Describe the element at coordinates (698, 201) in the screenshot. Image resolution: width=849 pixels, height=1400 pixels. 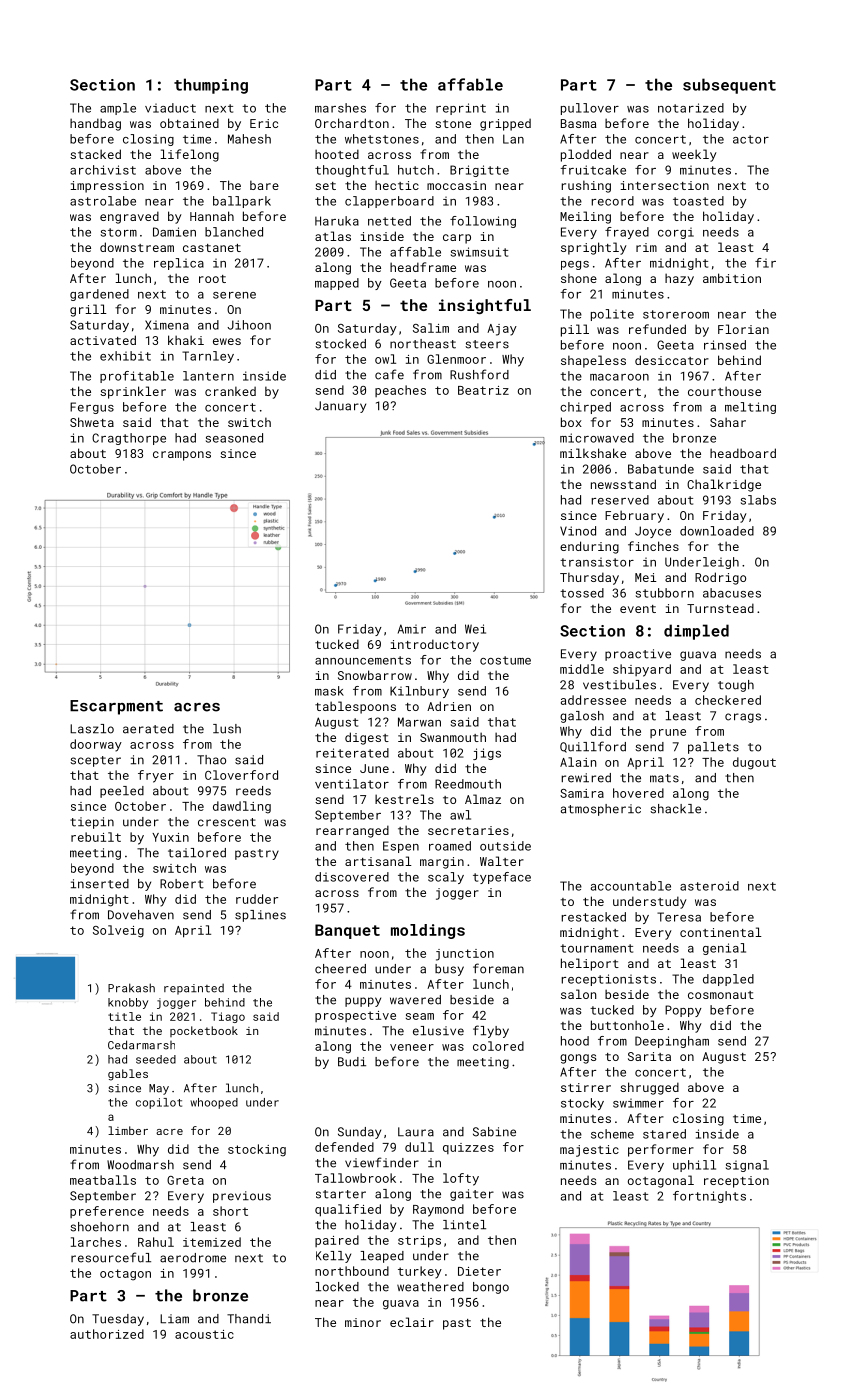
I see `toasted` at that location.
